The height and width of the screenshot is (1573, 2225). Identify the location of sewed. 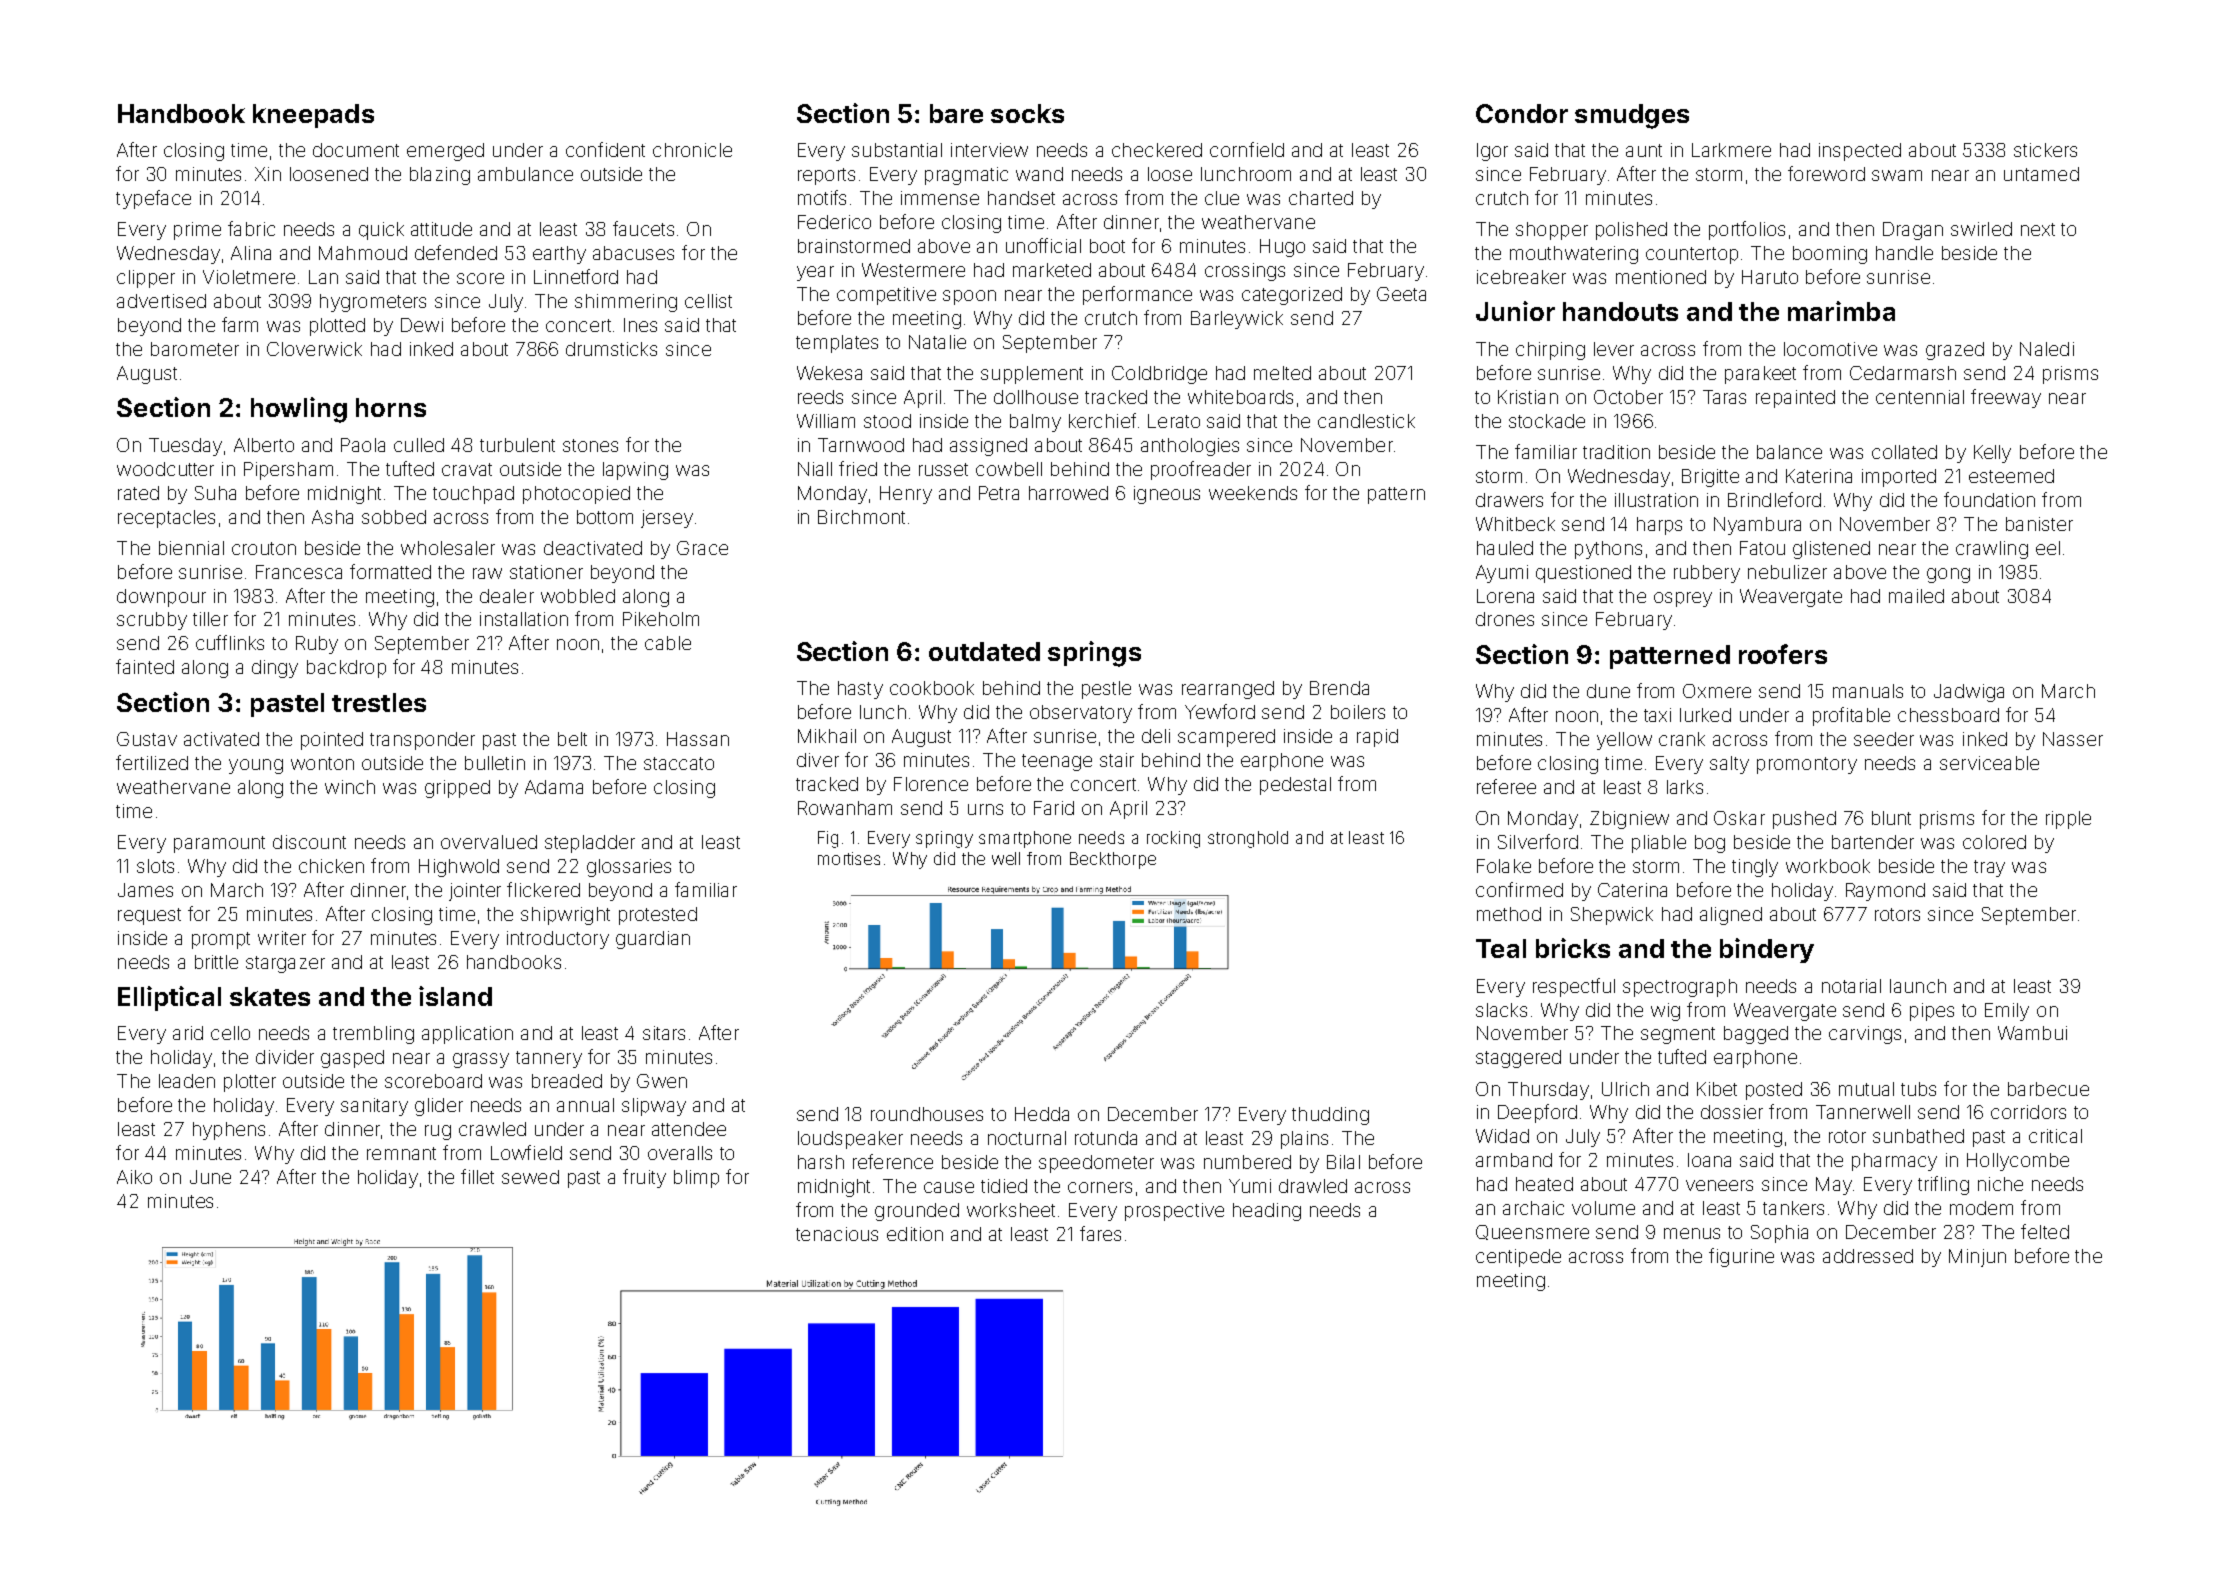
(530, 1177).
